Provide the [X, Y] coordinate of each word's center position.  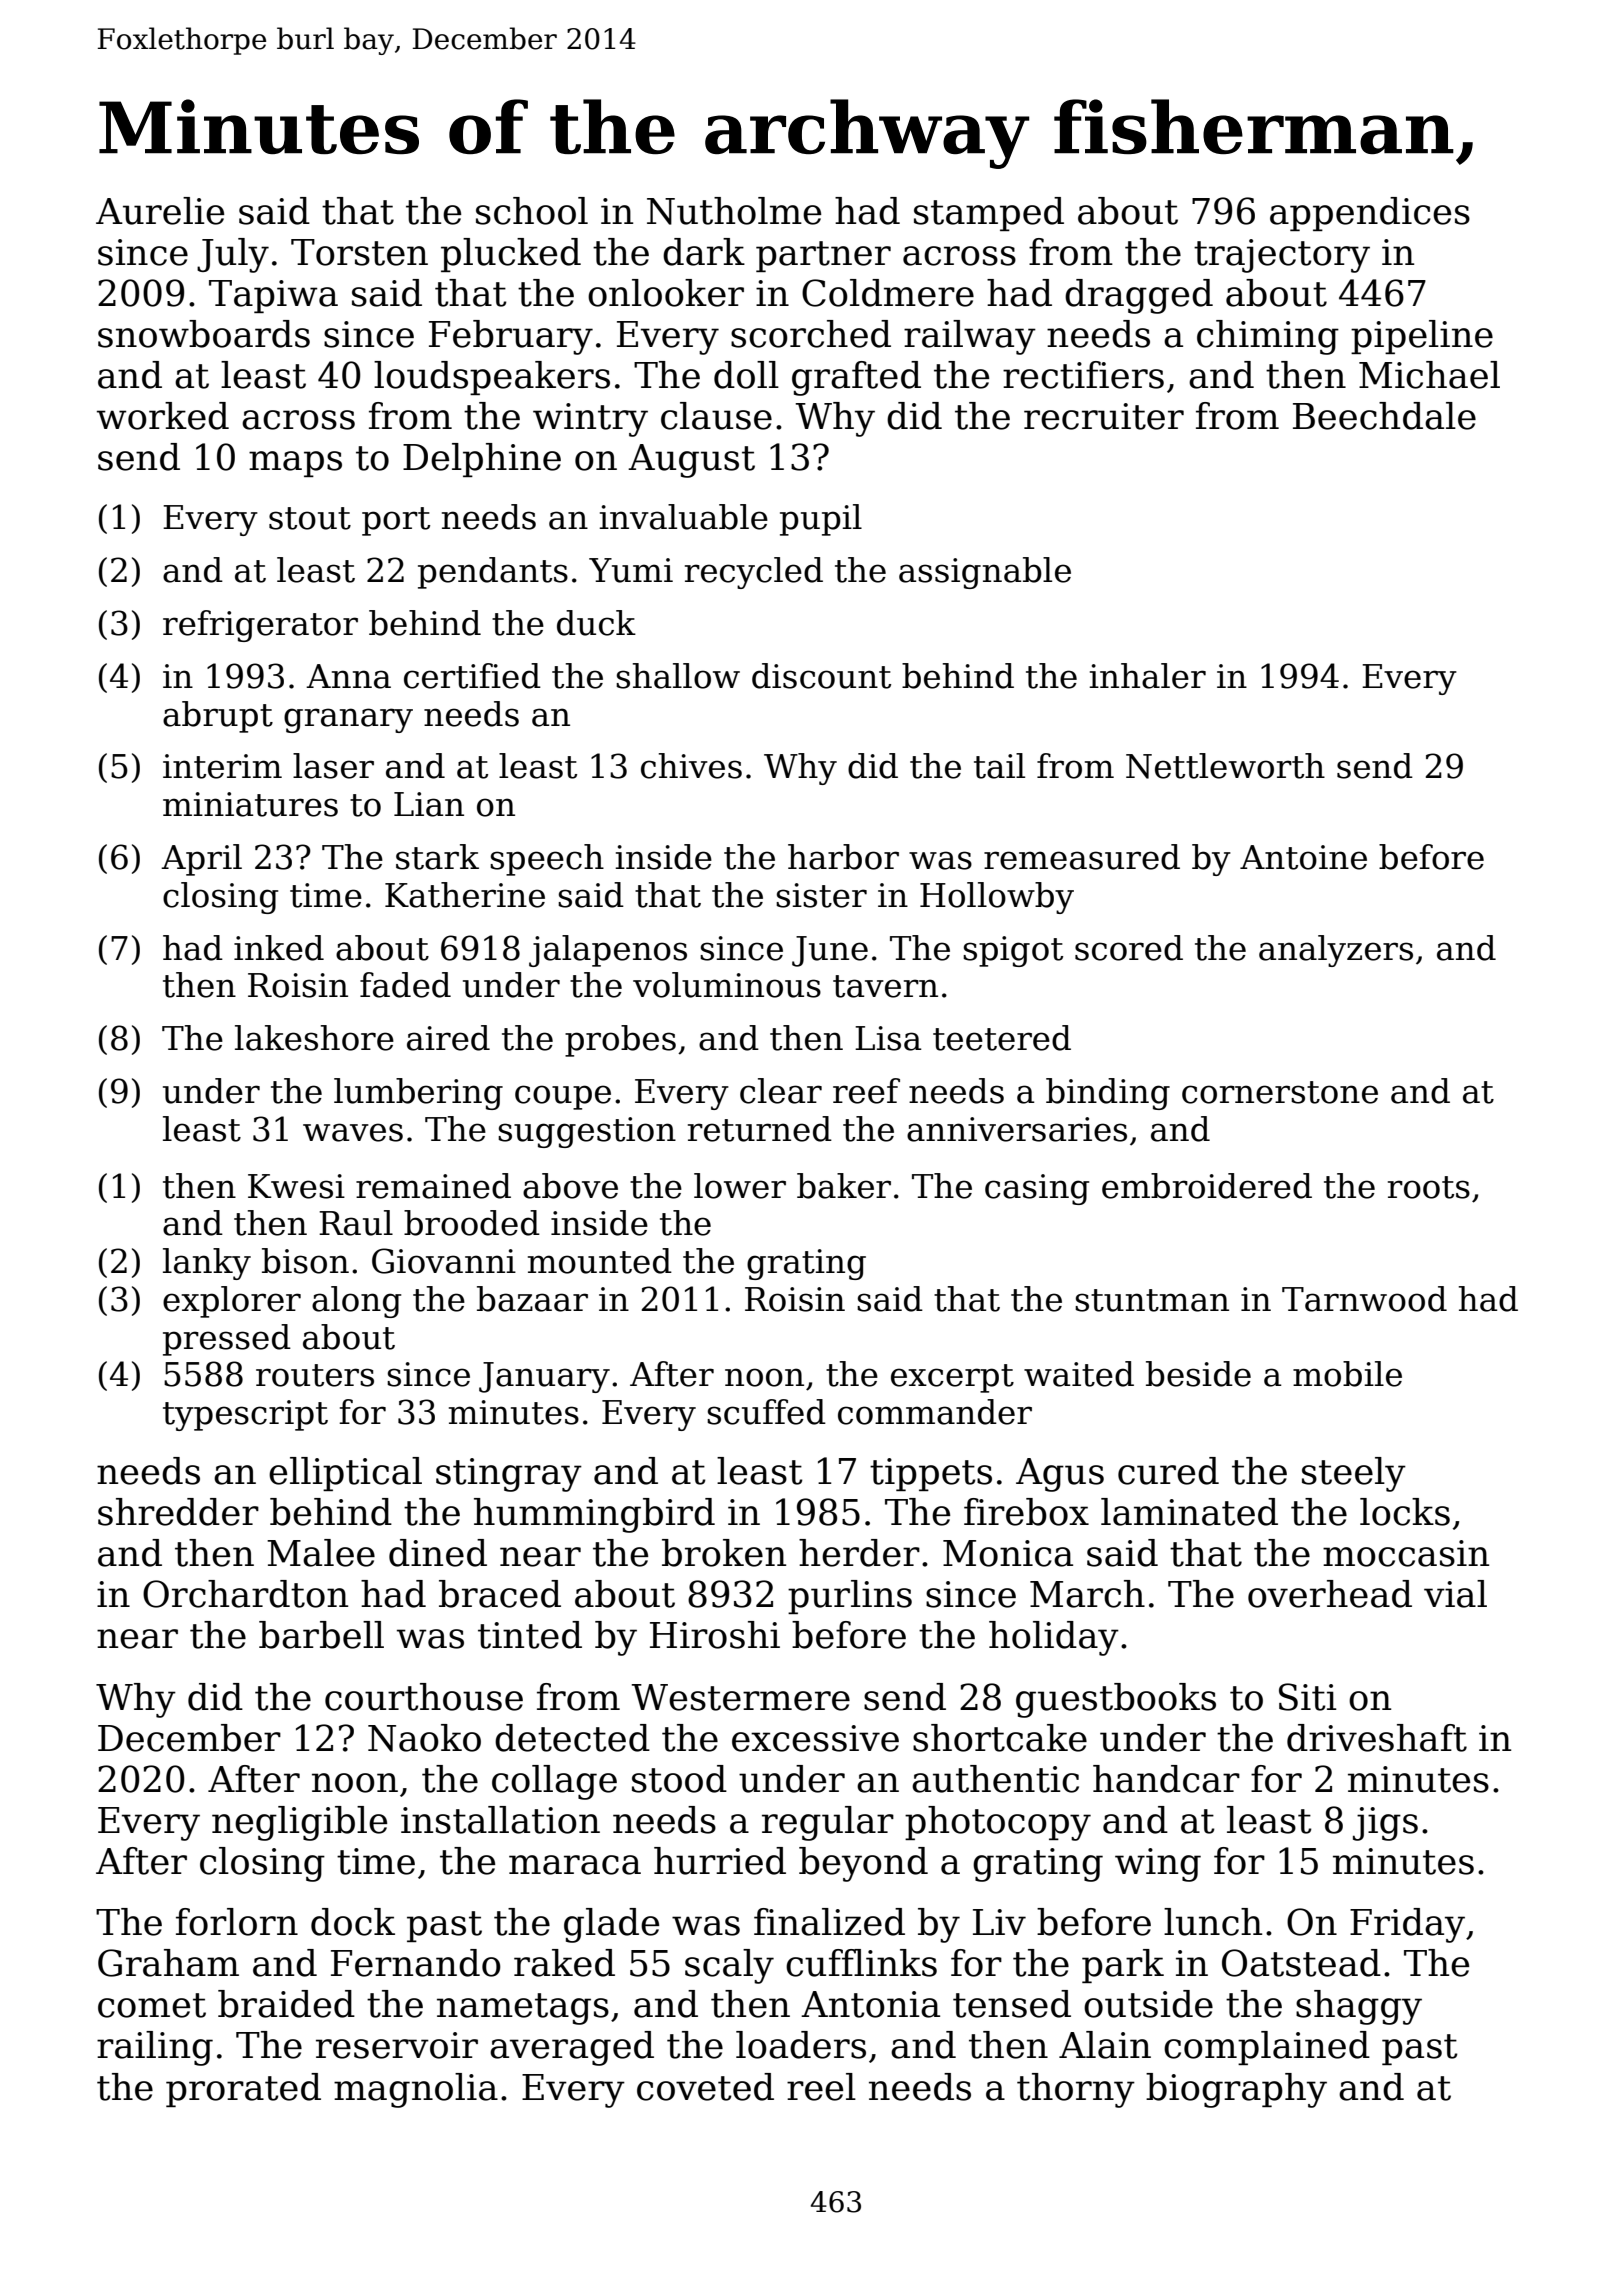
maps [295, 464]
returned [760, 1129]
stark [437, 857]
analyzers [1336, 951]
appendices [1370, 214]
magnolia [416, 2090]
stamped [989, 214]
